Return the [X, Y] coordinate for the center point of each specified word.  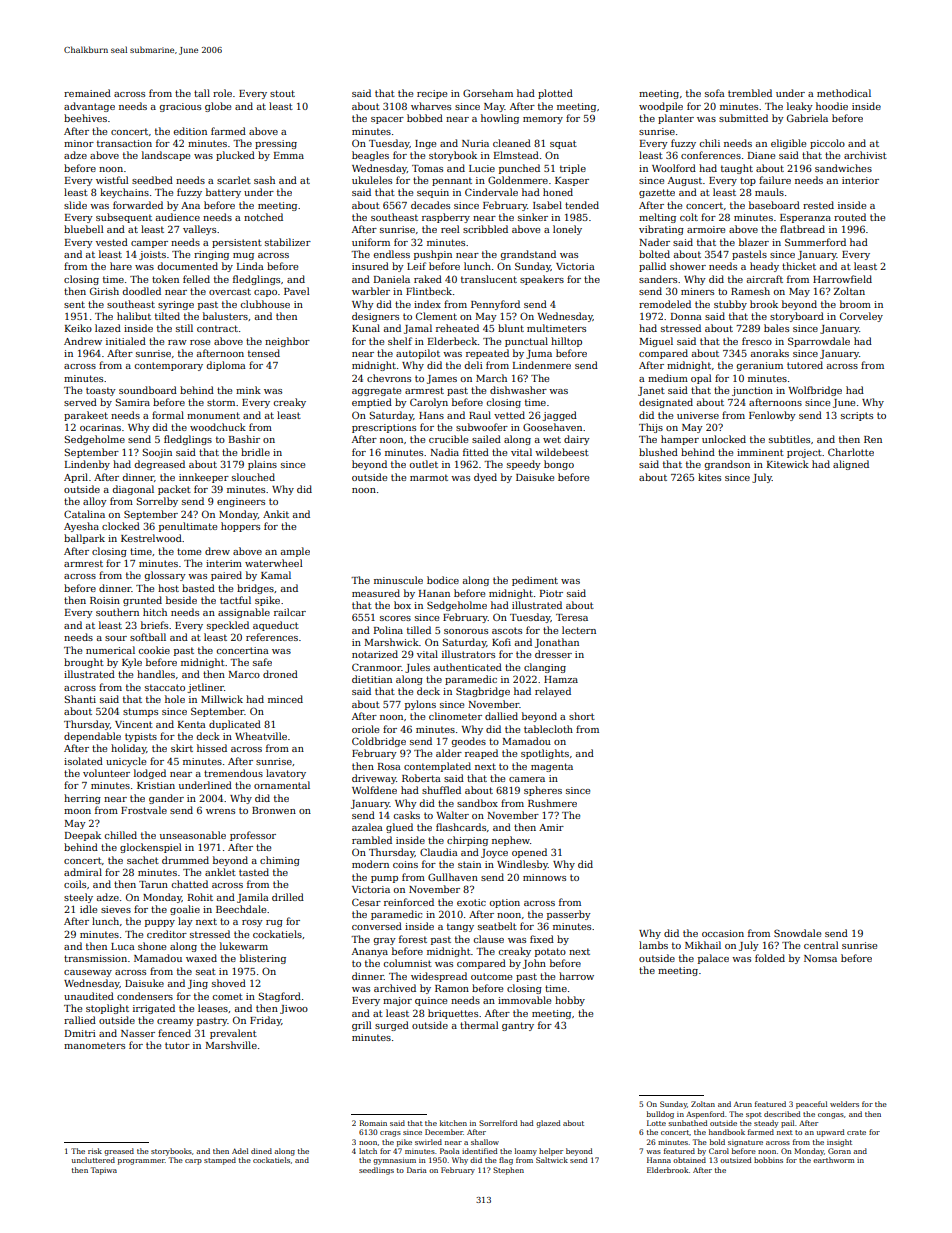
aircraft [765, 279]
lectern [579, 630]
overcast [230, 291]
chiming [280, 861]
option [504, 903]
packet [174, 490]
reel [450, 229]
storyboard [797, 317]
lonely [567, 230]
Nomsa [820, 958]
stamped [220, 1161]
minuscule [398, 580]
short [582, 716]
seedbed [152, 180]
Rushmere [552, 803]
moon [77, 811]
